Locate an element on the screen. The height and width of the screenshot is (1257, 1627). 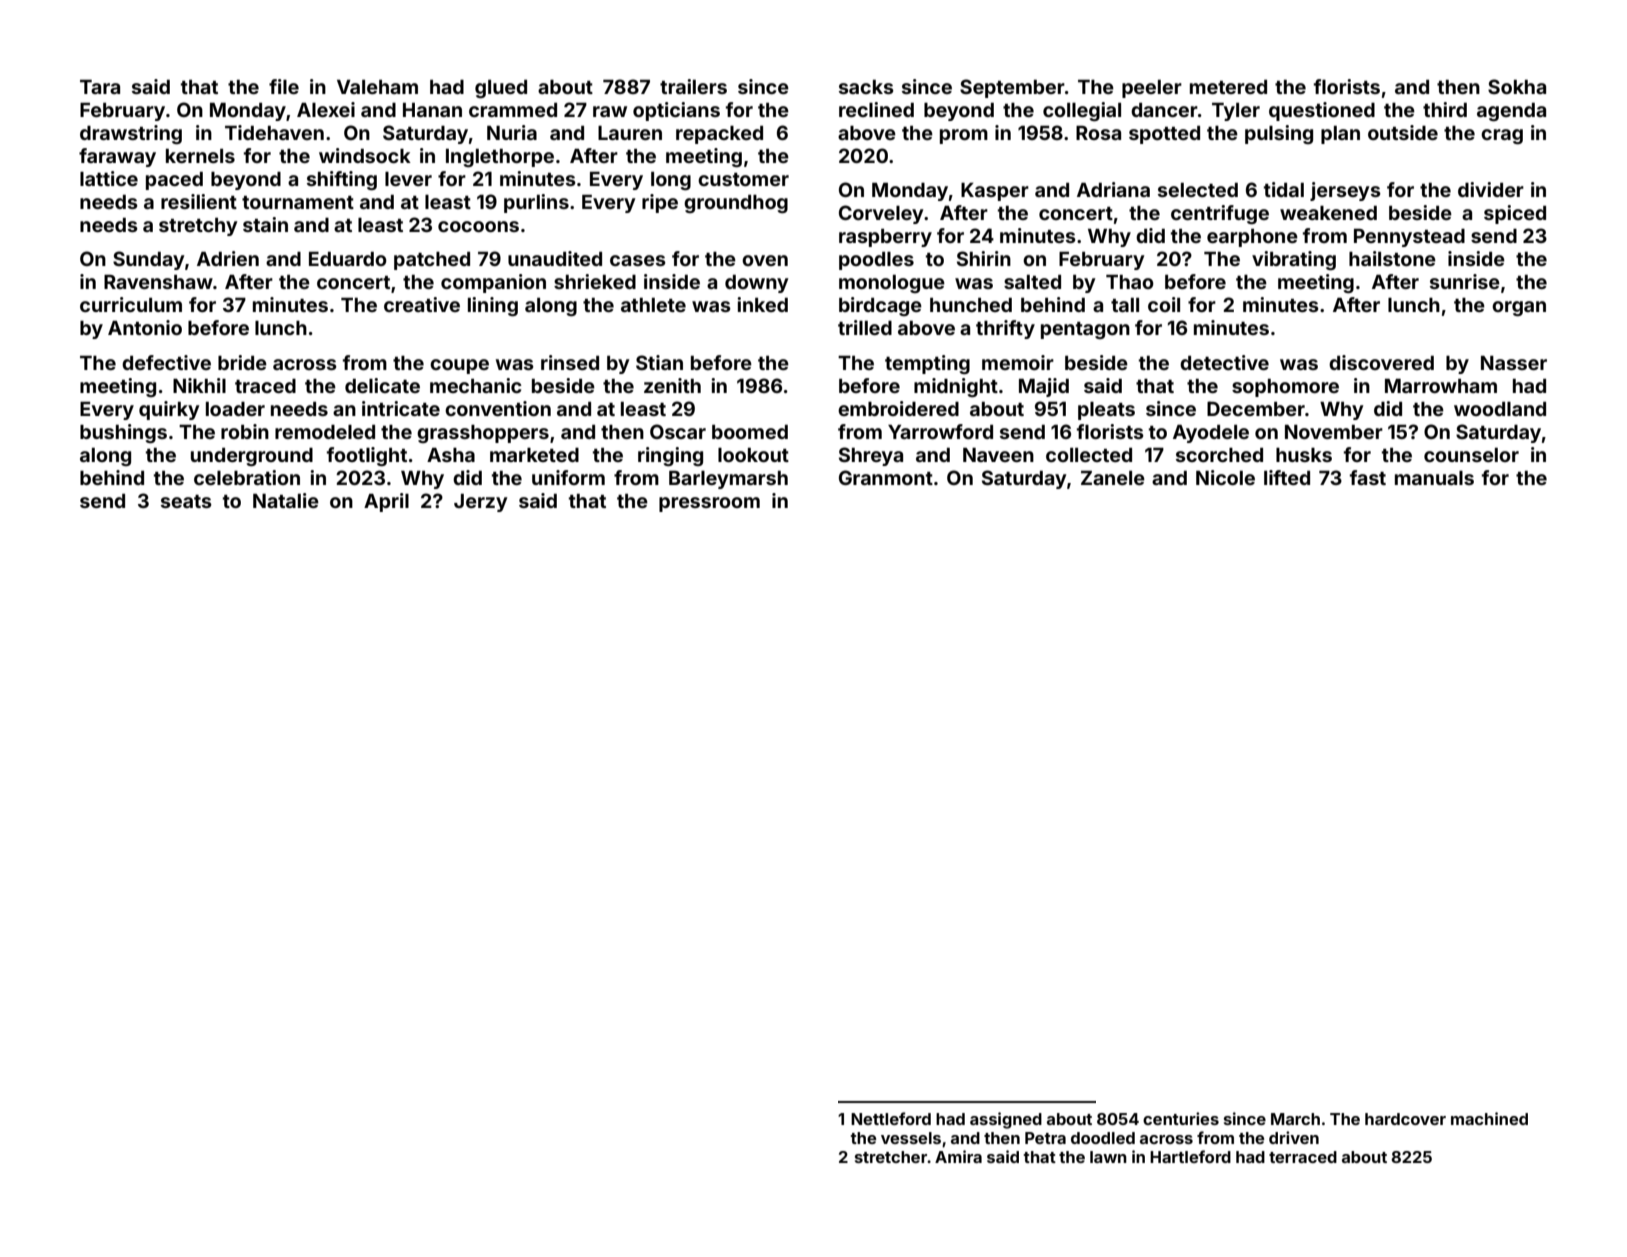
cocoons is located at coordinates (478, 226).
